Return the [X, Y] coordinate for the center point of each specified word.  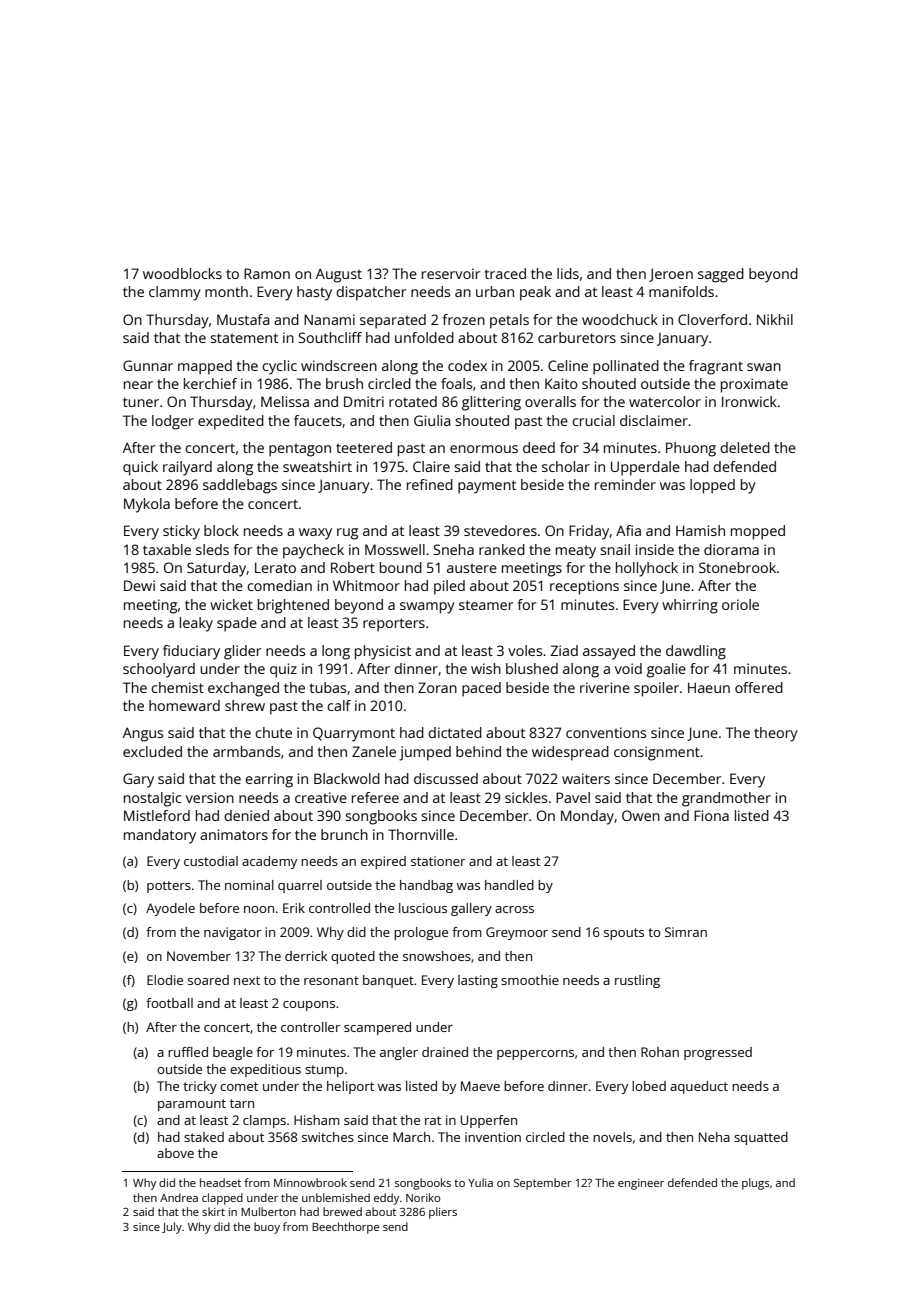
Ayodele [170, 909]
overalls [550, 401]
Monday [587, 817]
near [138, 385]
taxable [167, 549]
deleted [745, 447]
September [543, 1184]
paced [481, 689]
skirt [213, 1211]
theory [776, 734]
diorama [731, 549]
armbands [246, 751]
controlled [339, 908]
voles [525, 650]
